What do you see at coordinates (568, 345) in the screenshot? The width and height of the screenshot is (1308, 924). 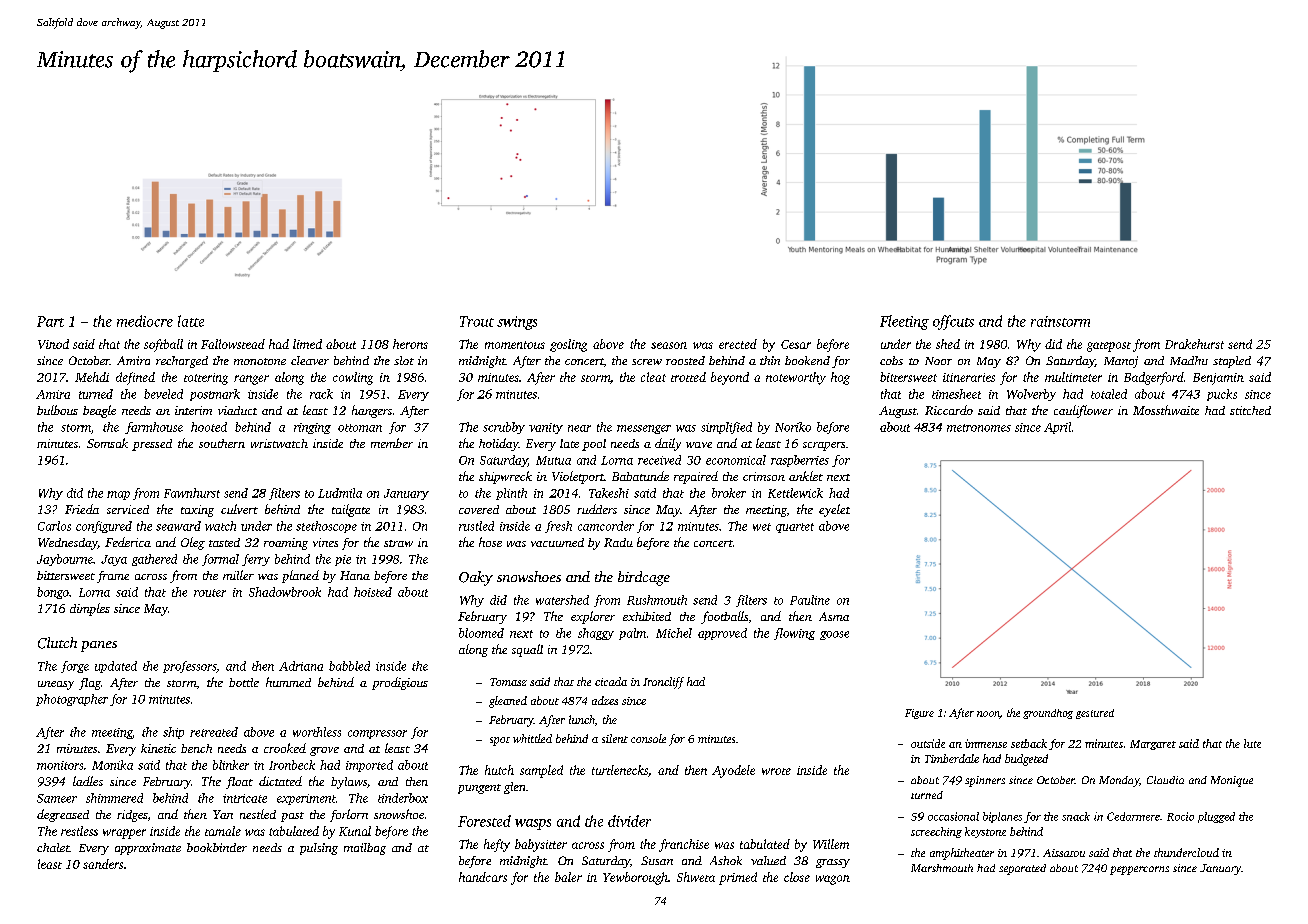 I see `gosling` at bounding box center [568, 345].
